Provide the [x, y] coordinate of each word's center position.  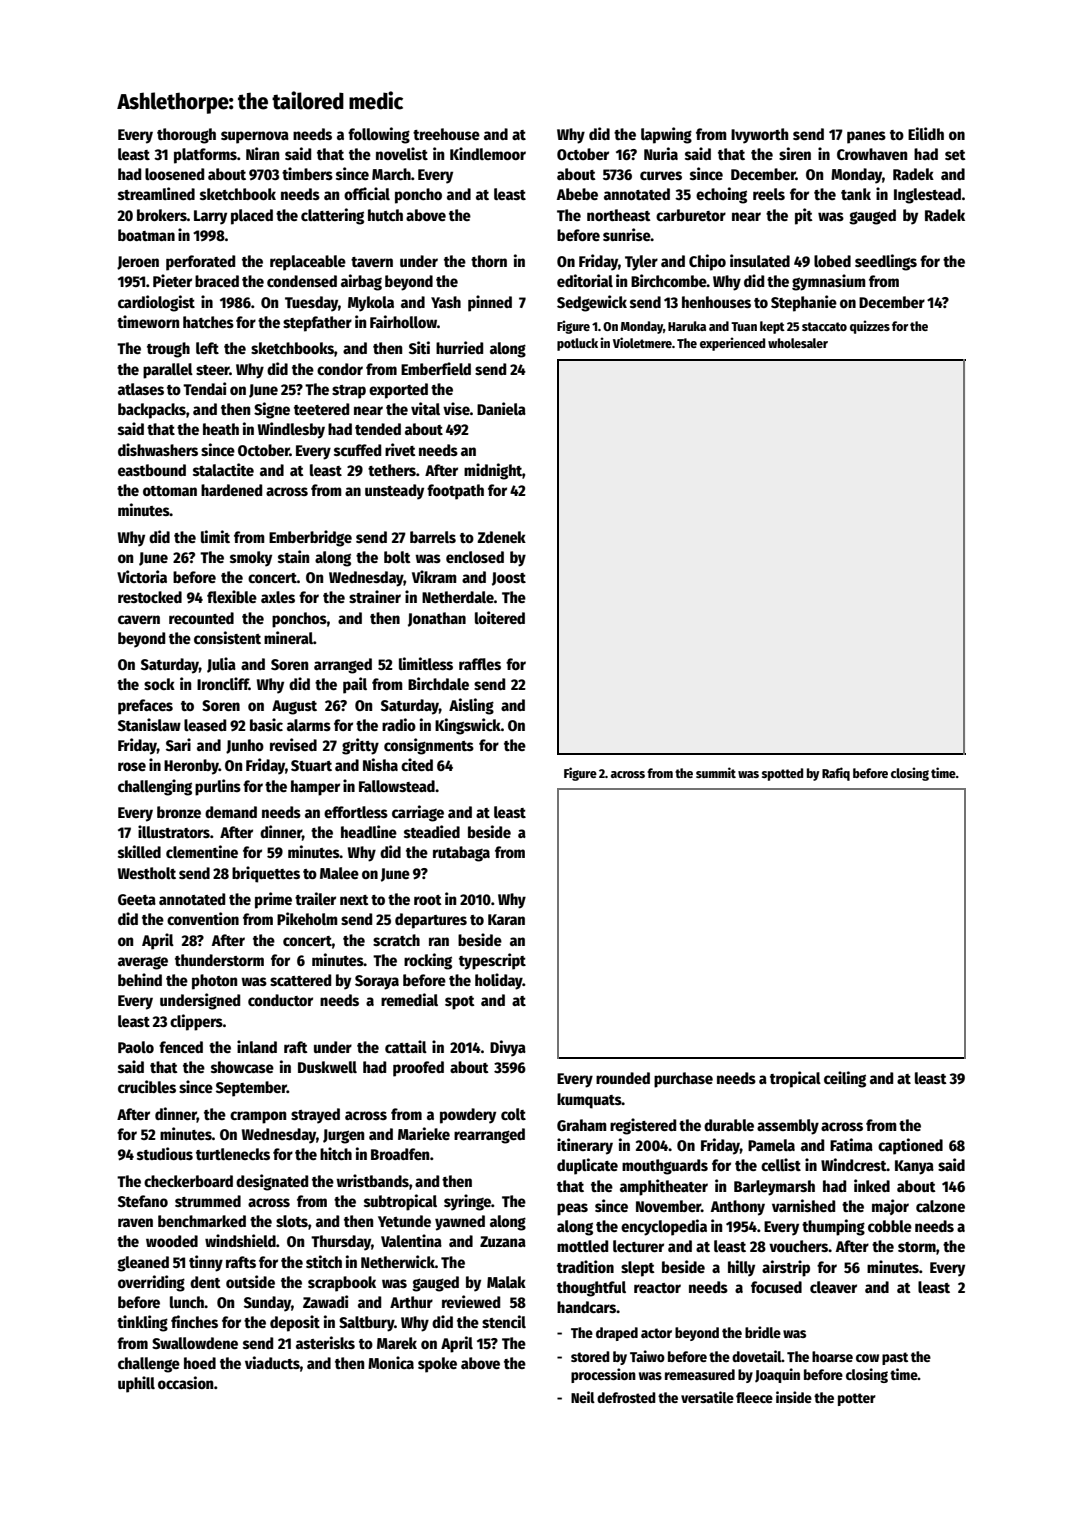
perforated [200, 263]
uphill [136, 1384]
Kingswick [468, 726]
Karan [506, 919]
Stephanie [804, 303]
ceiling [845, 1079]
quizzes [870, 327]
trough [168, 350]
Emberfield [436, 368]
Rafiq [836, 774]
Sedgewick [592, 303]
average [143, 963]
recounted [201, 618]
